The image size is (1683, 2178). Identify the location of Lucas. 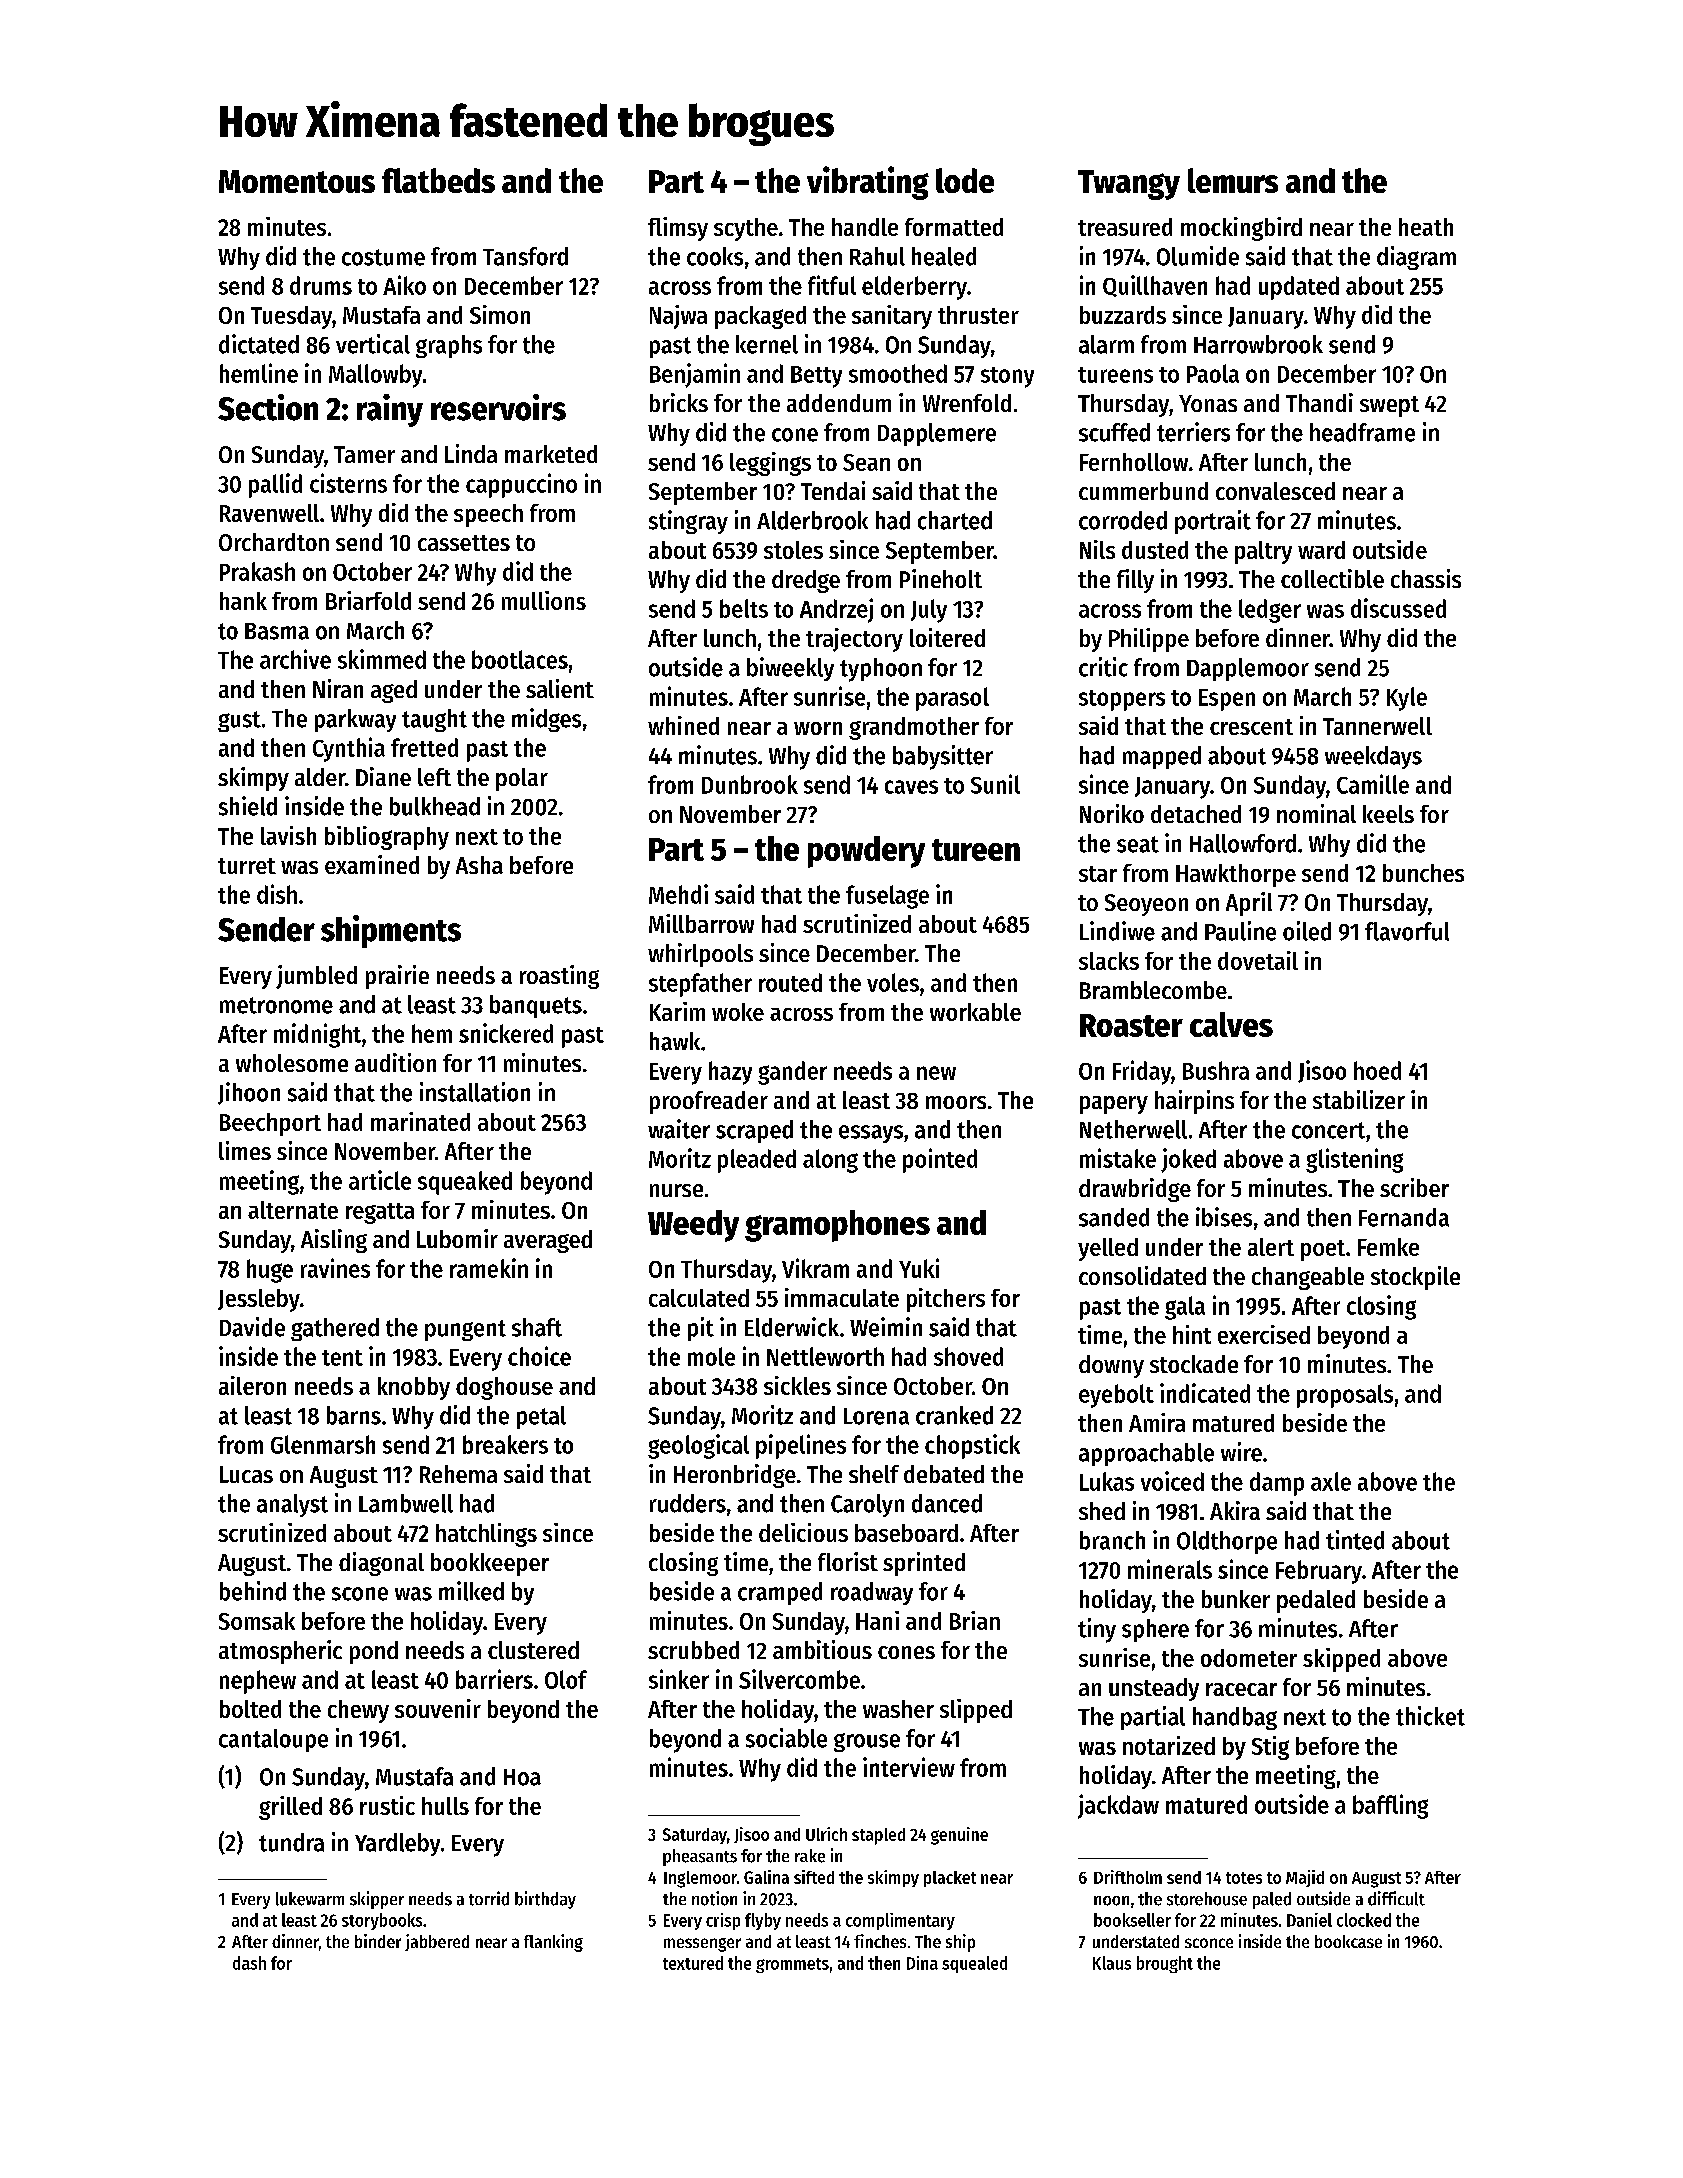
(246, 1474).
